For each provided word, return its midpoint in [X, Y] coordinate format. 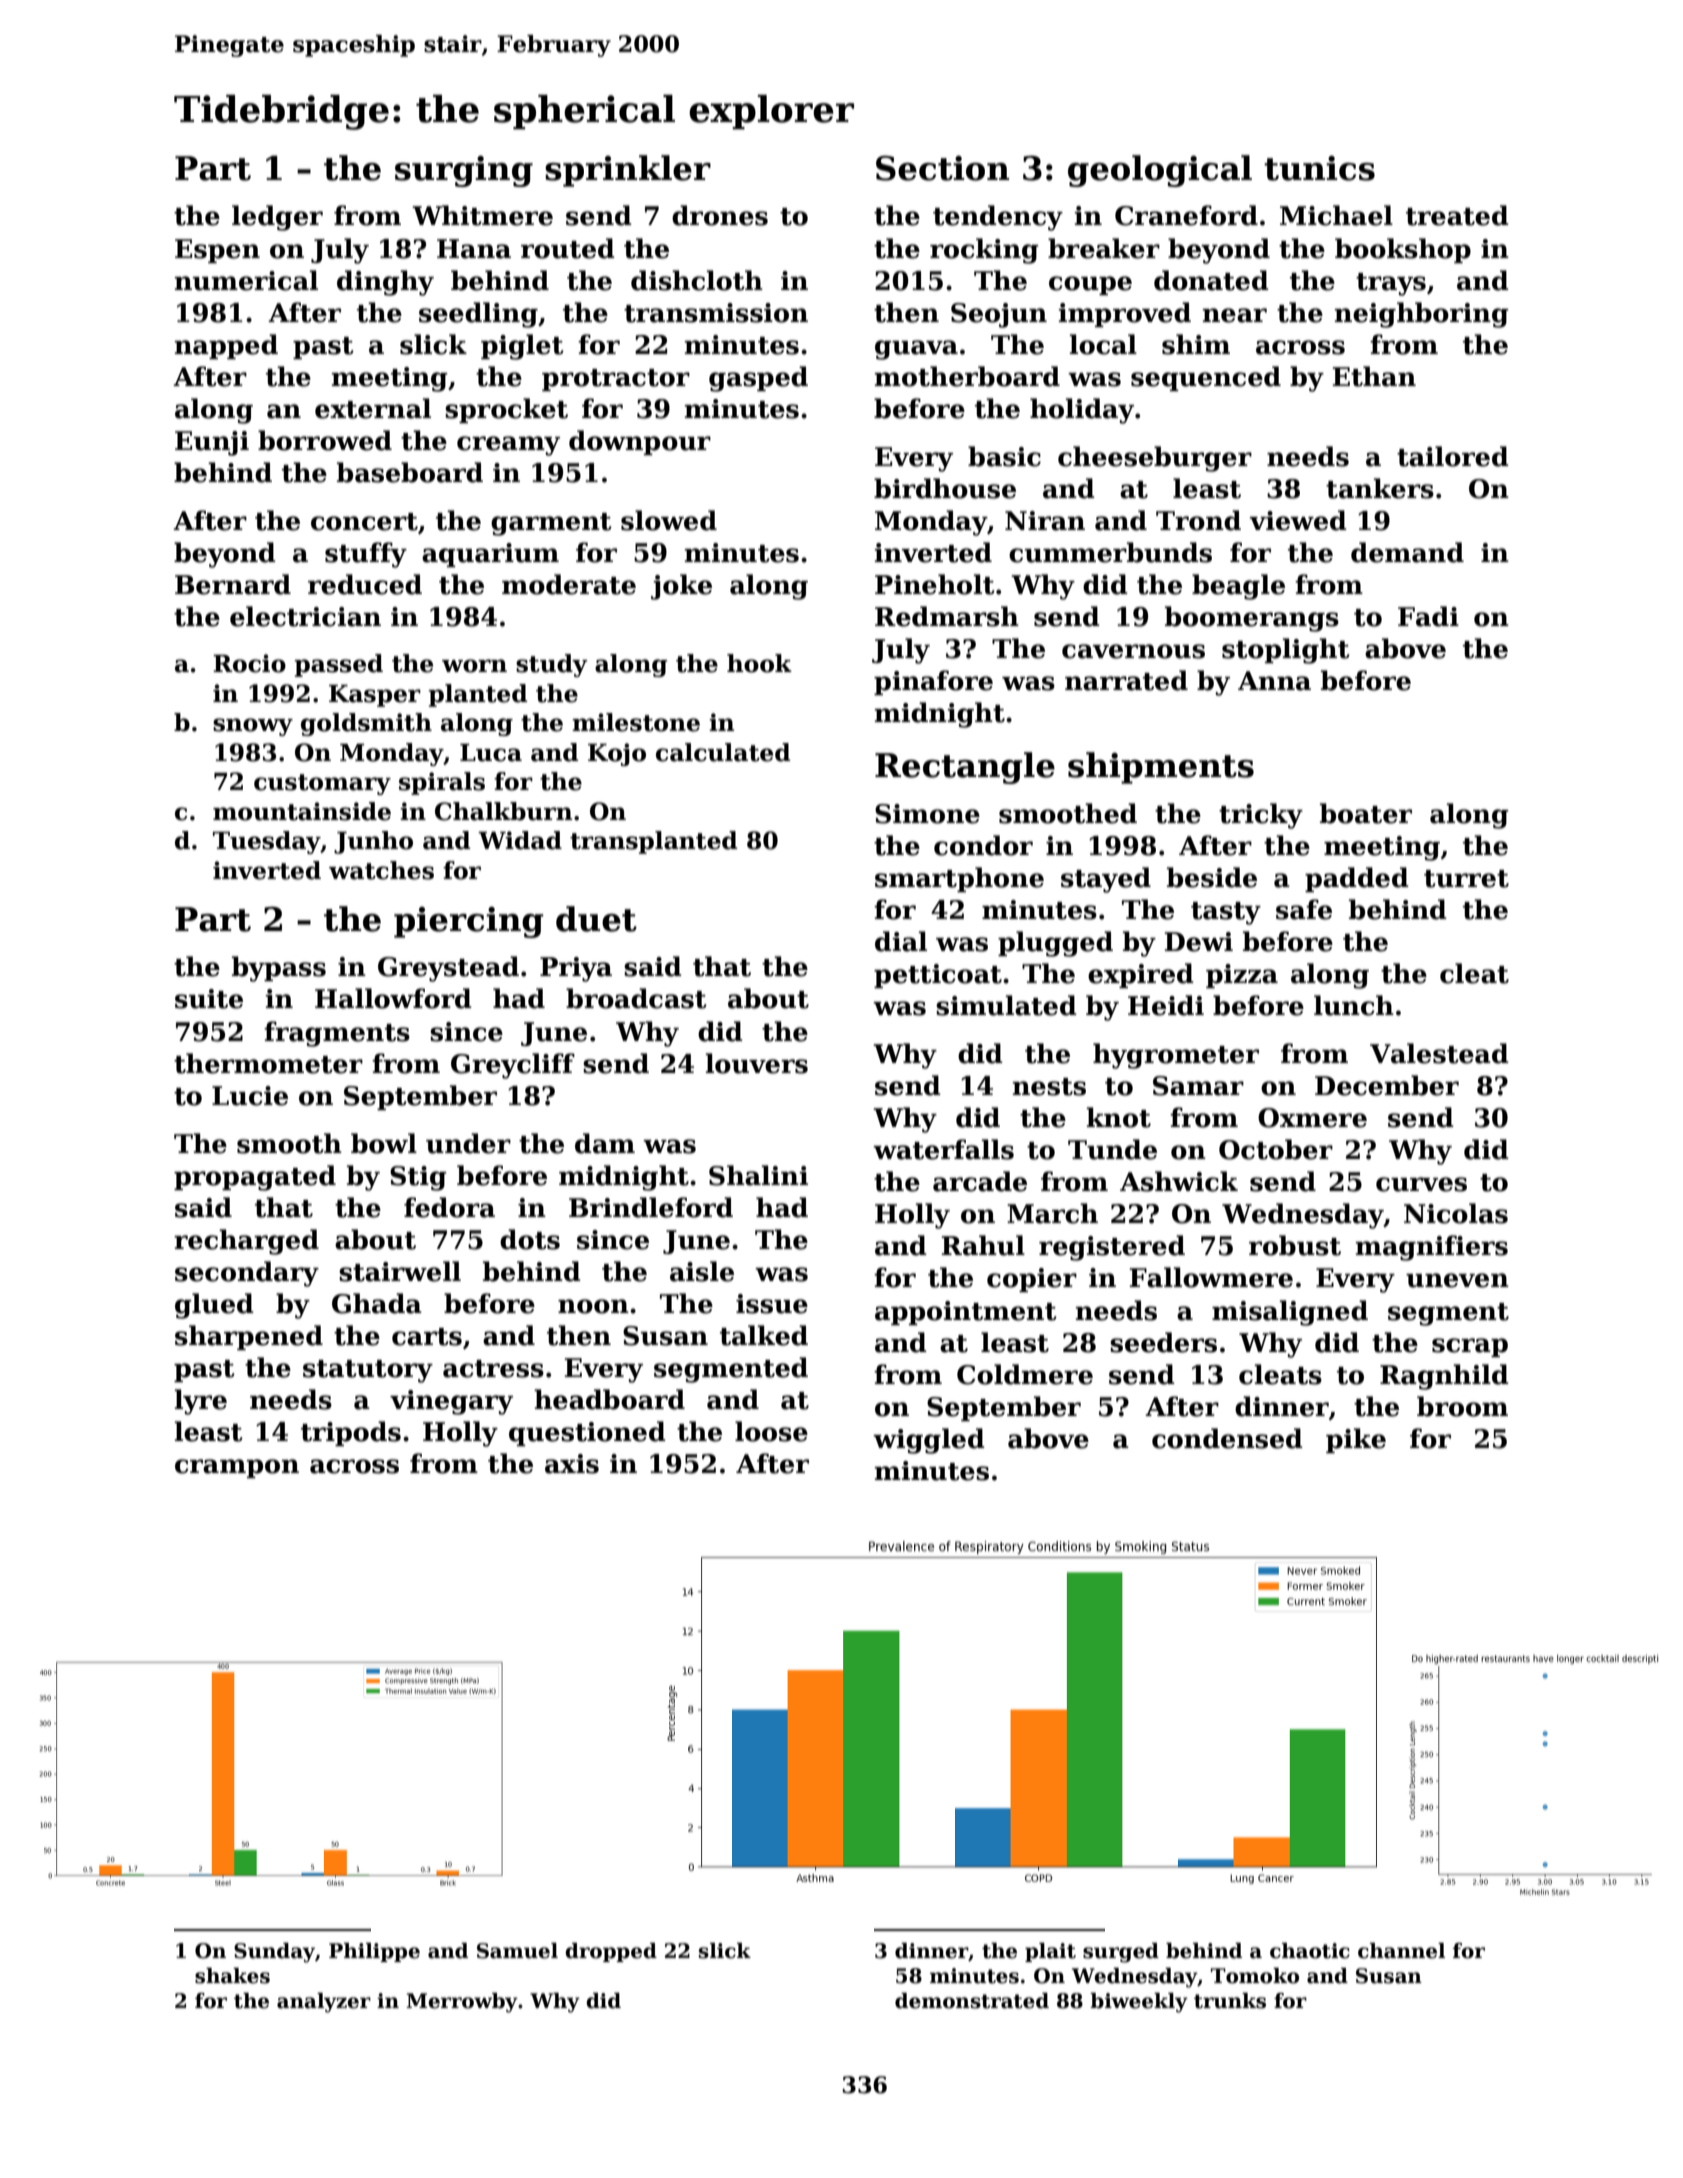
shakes [232, 1976]
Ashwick [1179, 1181]
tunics [1319, 168]
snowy [253, 727]
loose [771, 1431]
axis [572, 1464]
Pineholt [935, 584]
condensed [1227, 1438]
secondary [247, 1274]
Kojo [617, 754]
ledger [277, 218]
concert [364, 522]
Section [942, 168]
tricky [1261, 816]
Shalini [758, 1175]
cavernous [1133, 651]
